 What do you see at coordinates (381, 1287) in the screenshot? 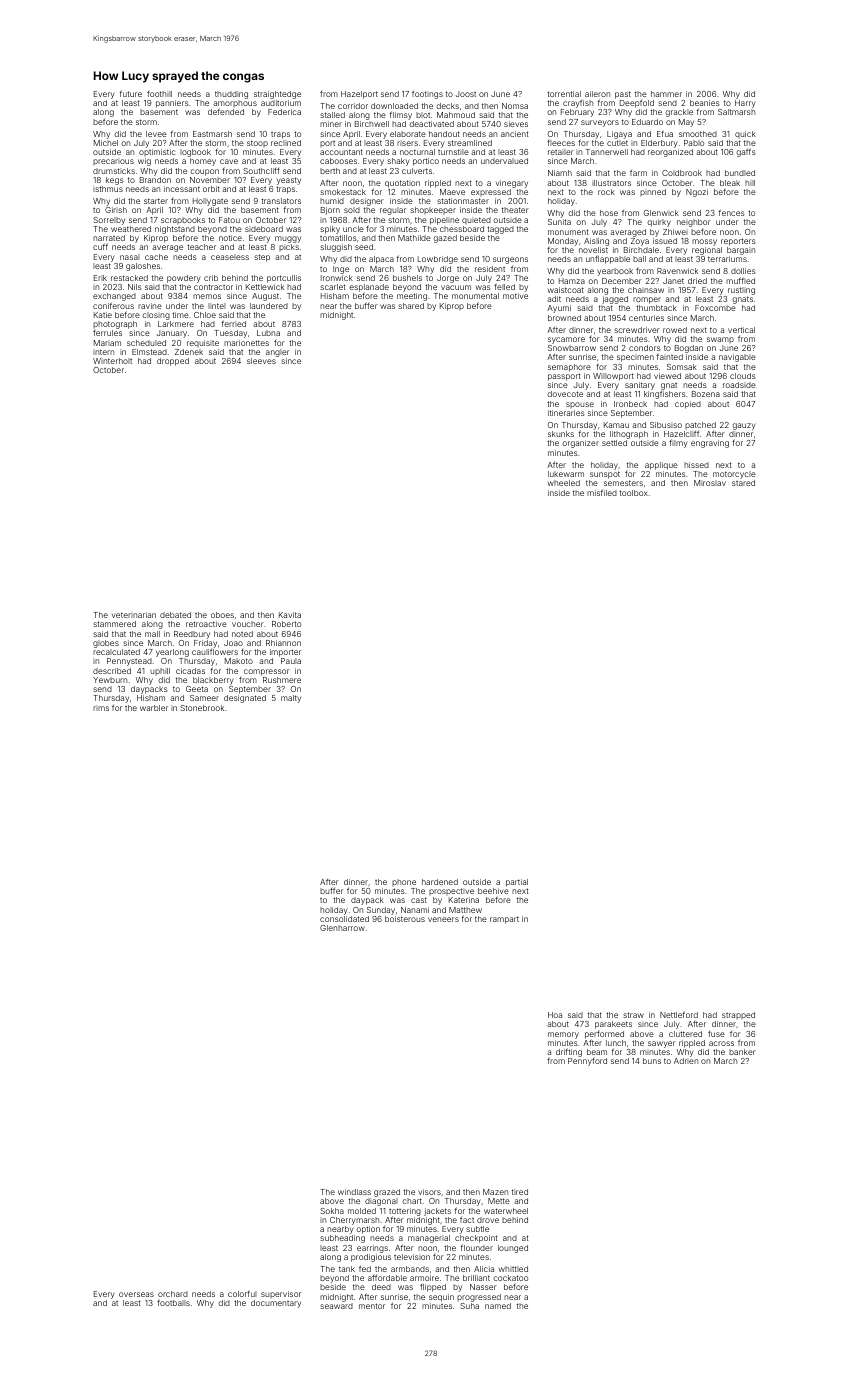
I see `deed` at bounding box center [381, 1287].
